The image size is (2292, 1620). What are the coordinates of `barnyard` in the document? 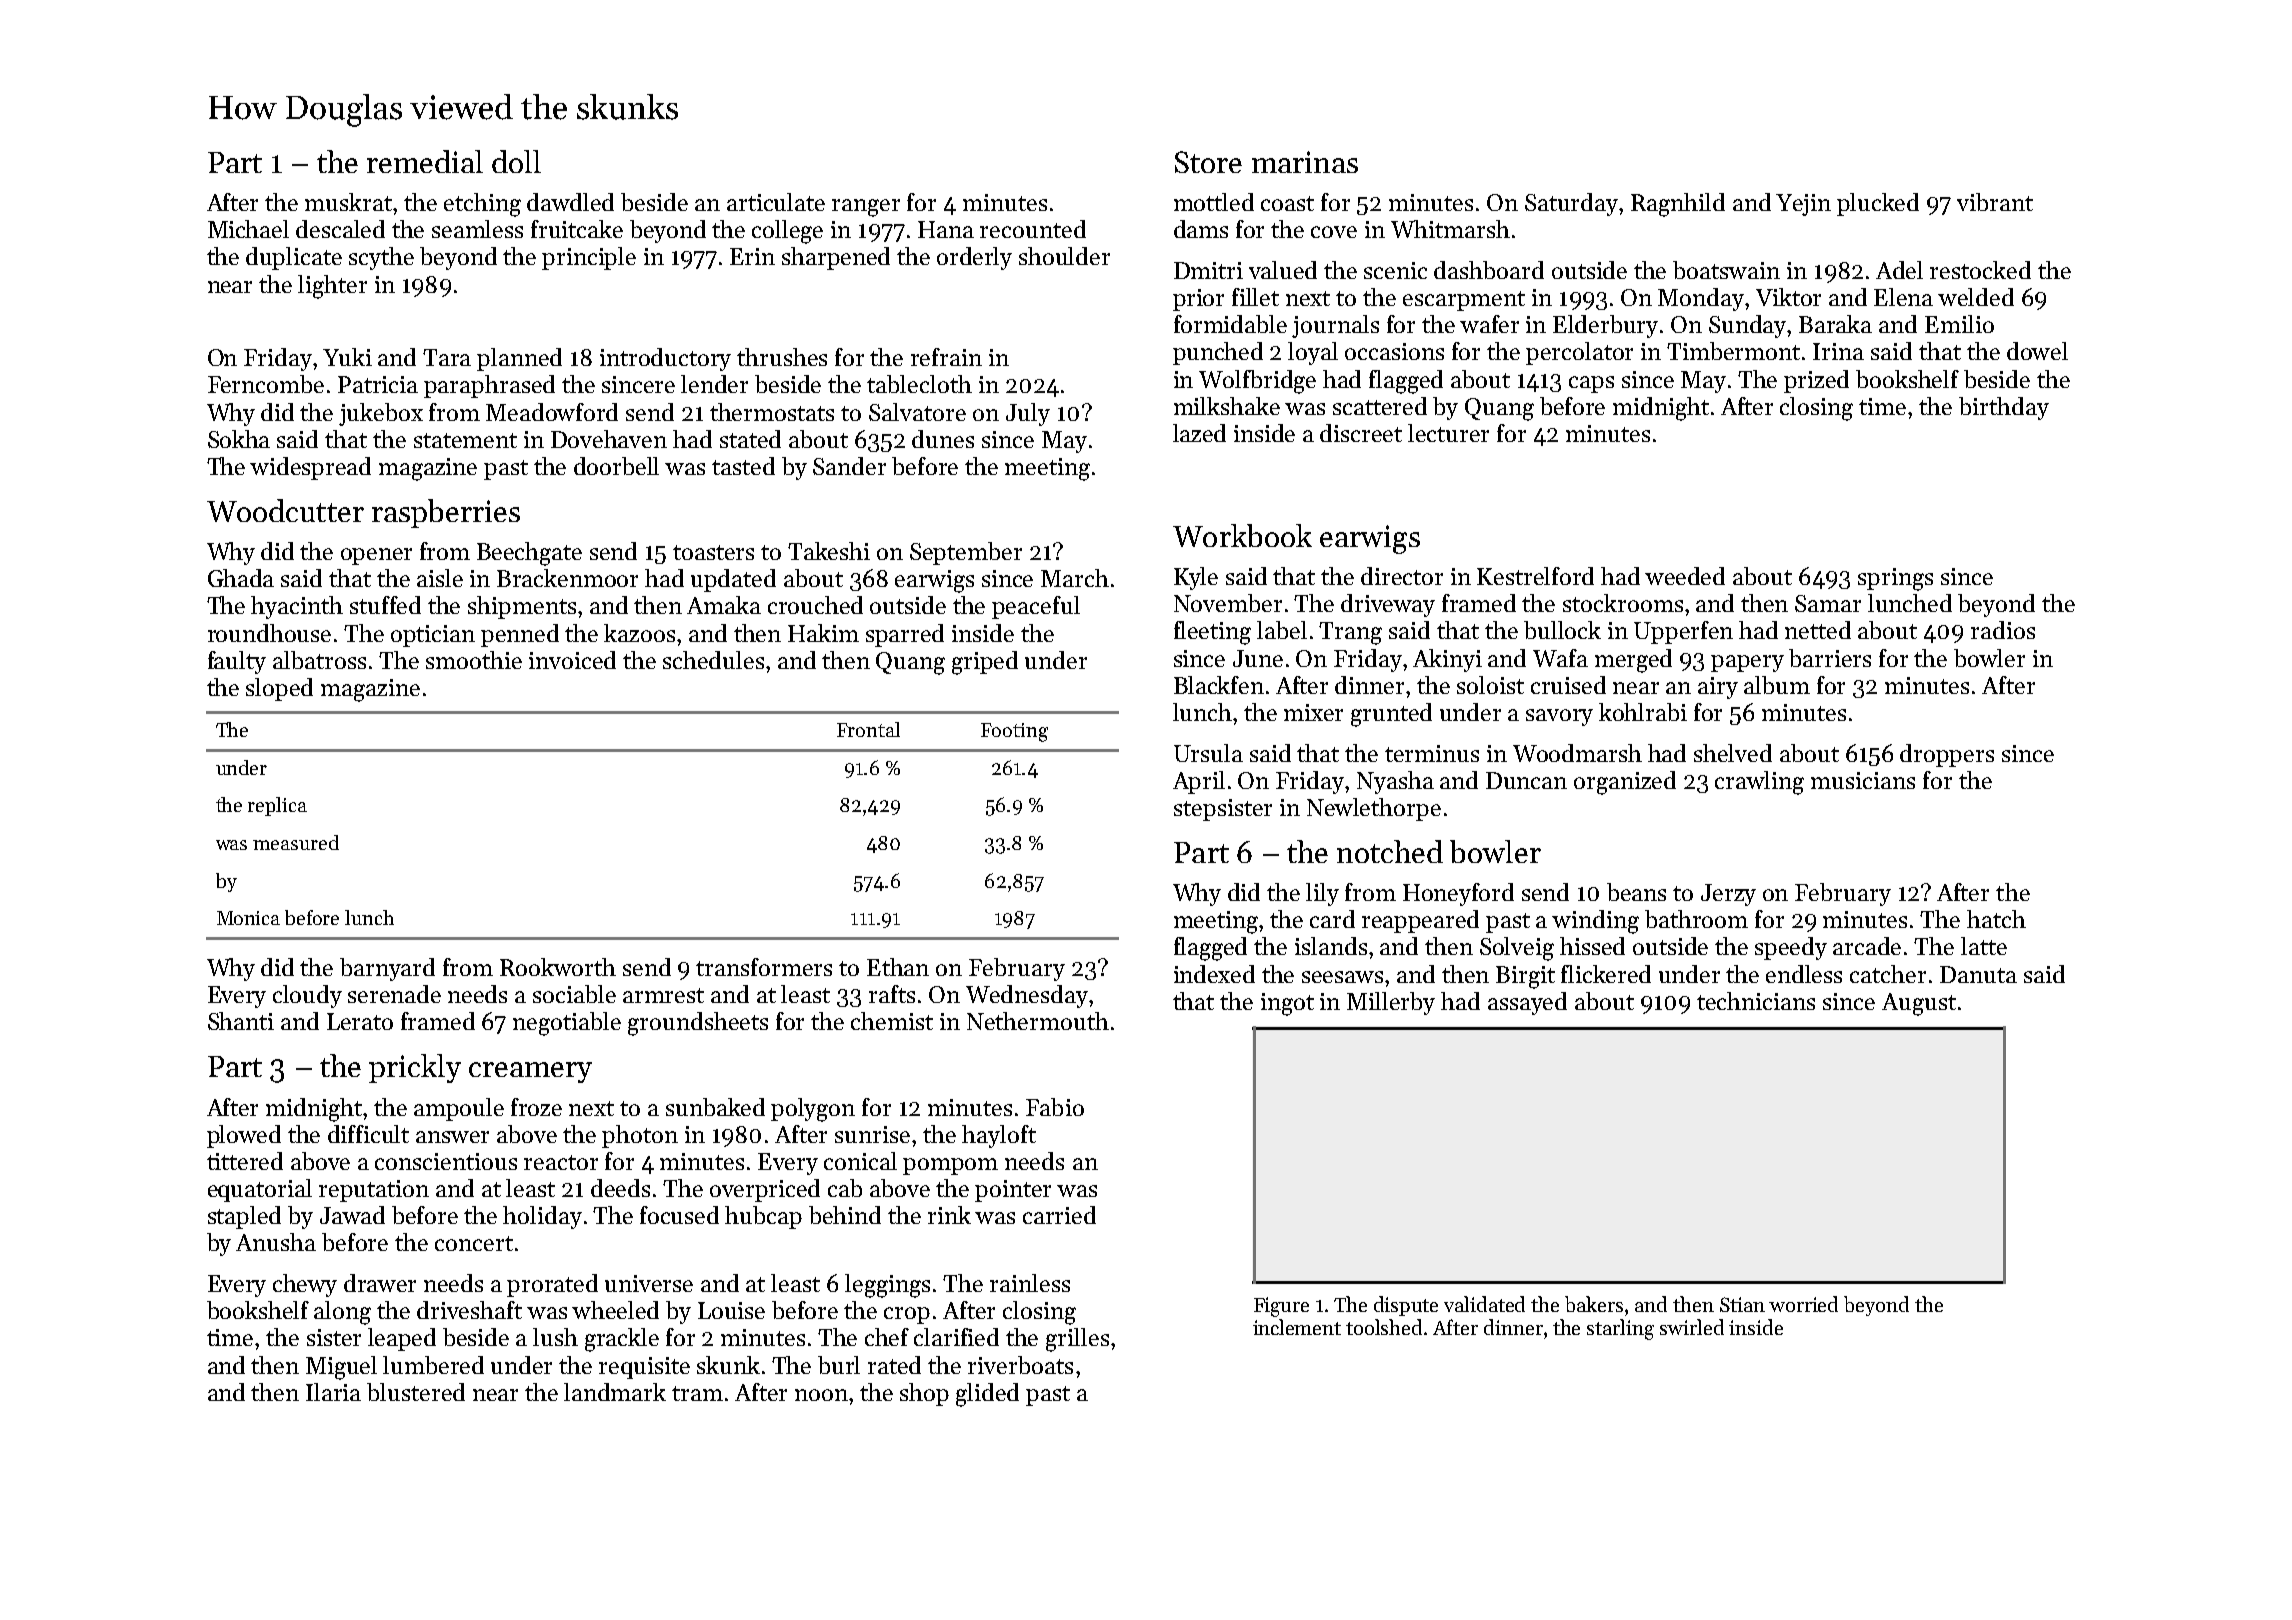 It's located at (387, 969).
